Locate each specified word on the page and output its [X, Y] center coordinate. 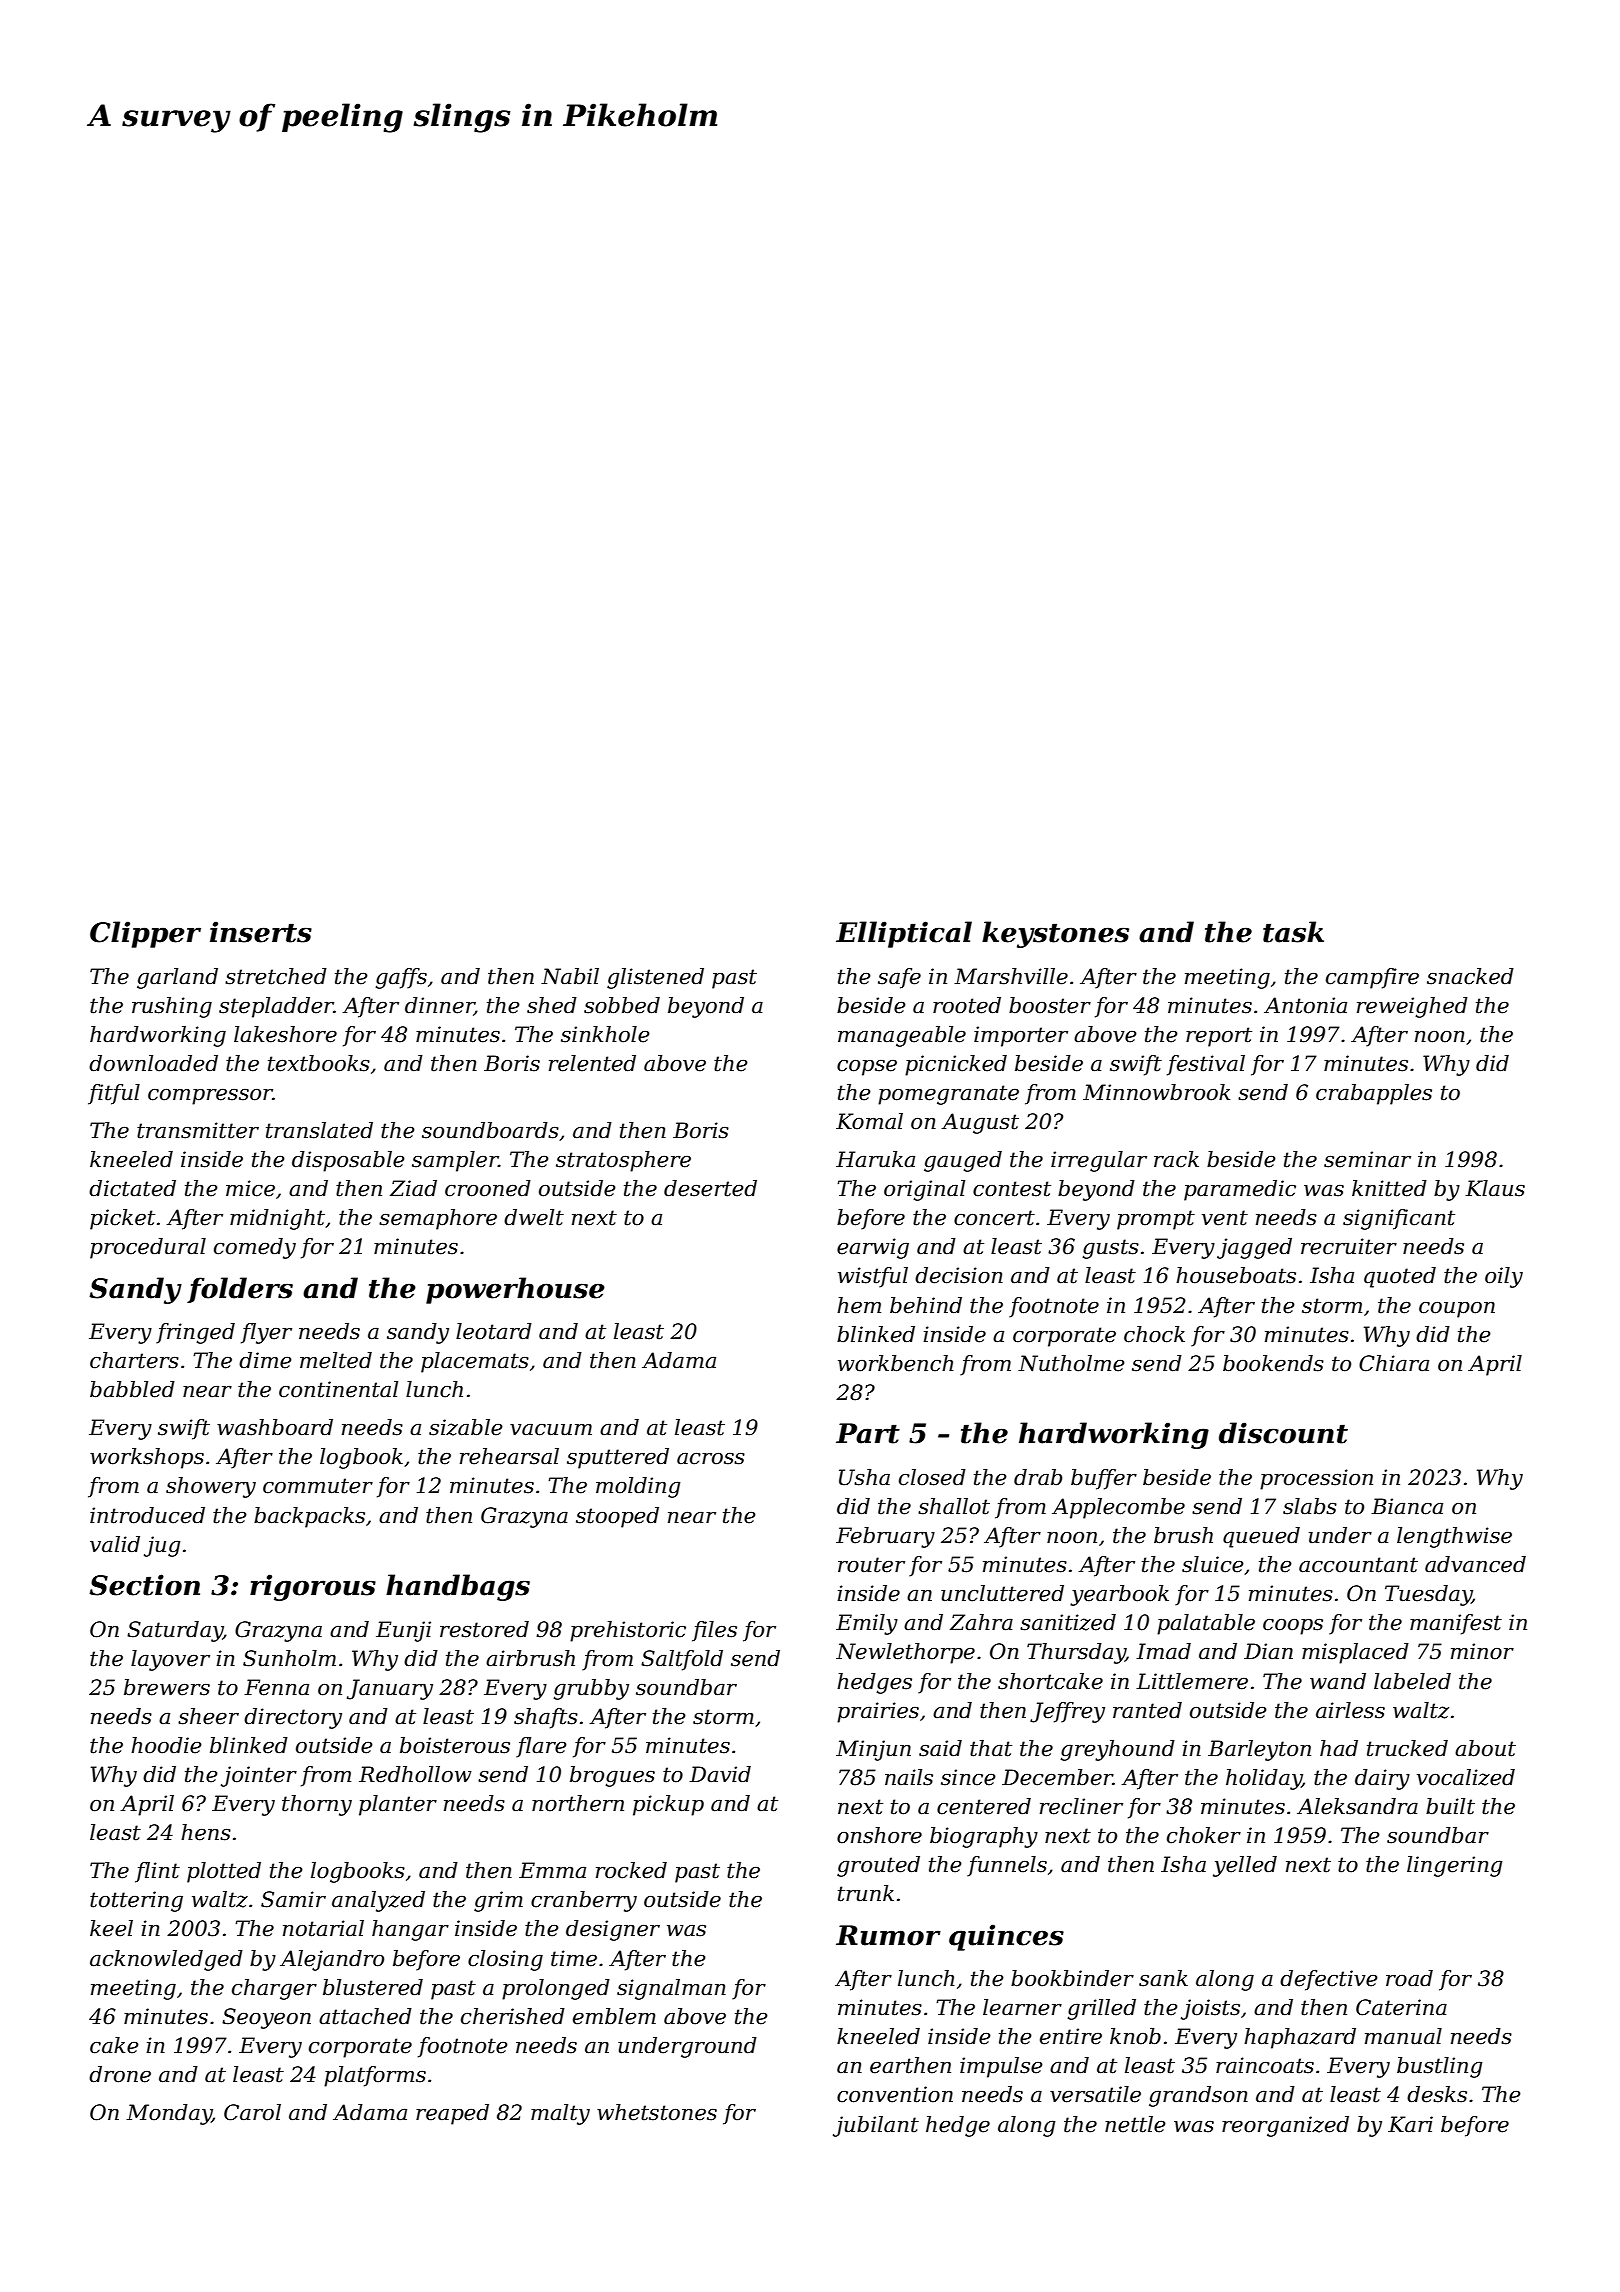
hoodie [166, 1745]
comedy [255, 1248]
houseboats [1236, 1275]
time [574, 1958]
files [714, 1631]
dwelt [534, 1217]
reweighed [1412, 1007]
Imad [1163, 1651]
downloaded [153, 1063]
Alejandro [332, 1960]
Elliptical [904, 934]
